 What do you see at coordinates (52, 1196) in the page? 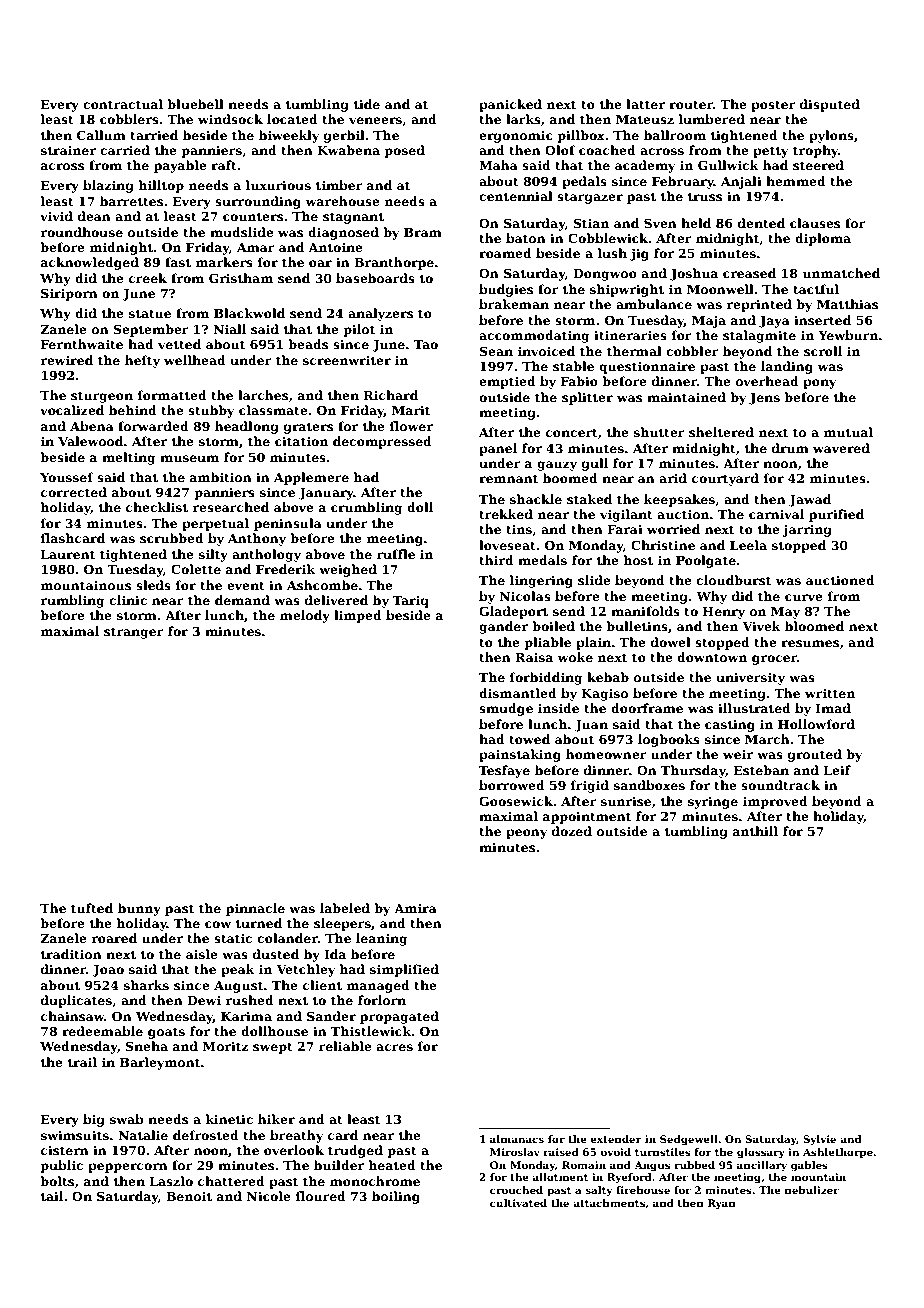
I see `tail` at bounding box center [52, 1196].
